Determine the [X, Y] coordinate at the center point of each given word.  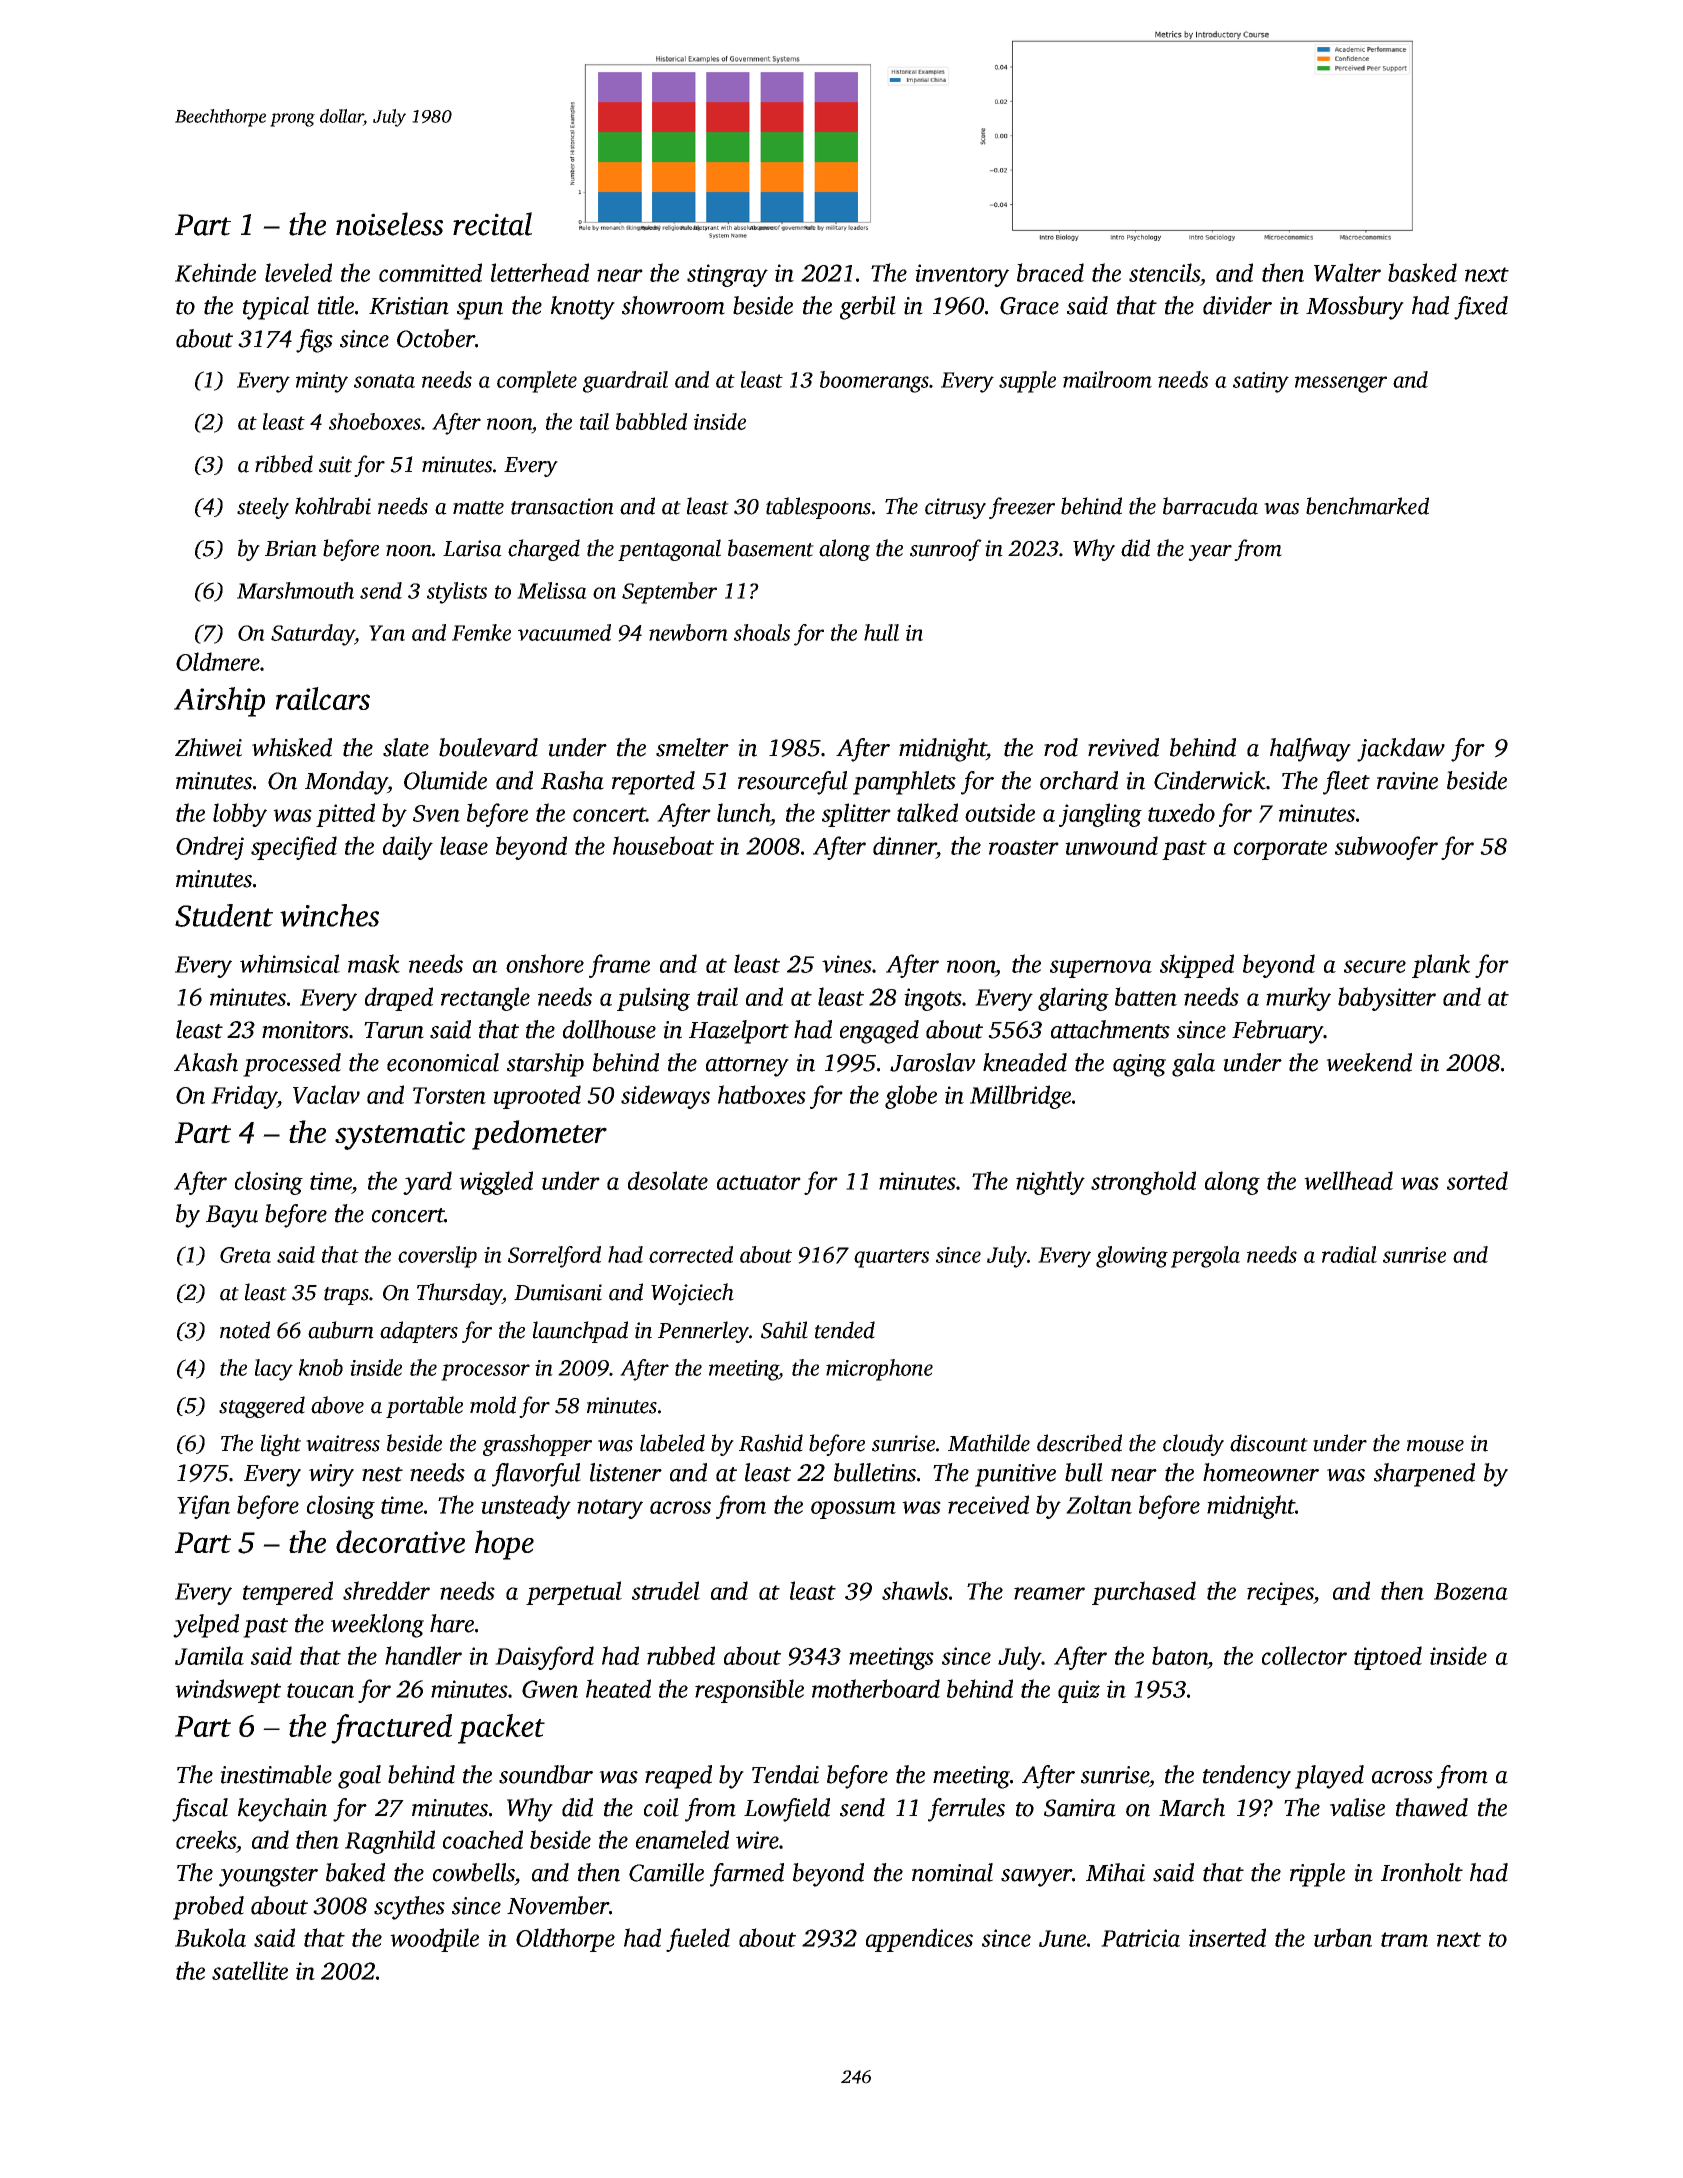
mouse [1435, 1446]
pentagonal [669, 550]
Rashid [771, 1443]
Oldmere [218, 661]
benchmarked [1367, 506]
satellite [250, 1970]
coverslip [437, 1257]
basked [1422, 272]
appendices [919, 1940]
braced [1050, 272]
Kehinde [215, 272]
